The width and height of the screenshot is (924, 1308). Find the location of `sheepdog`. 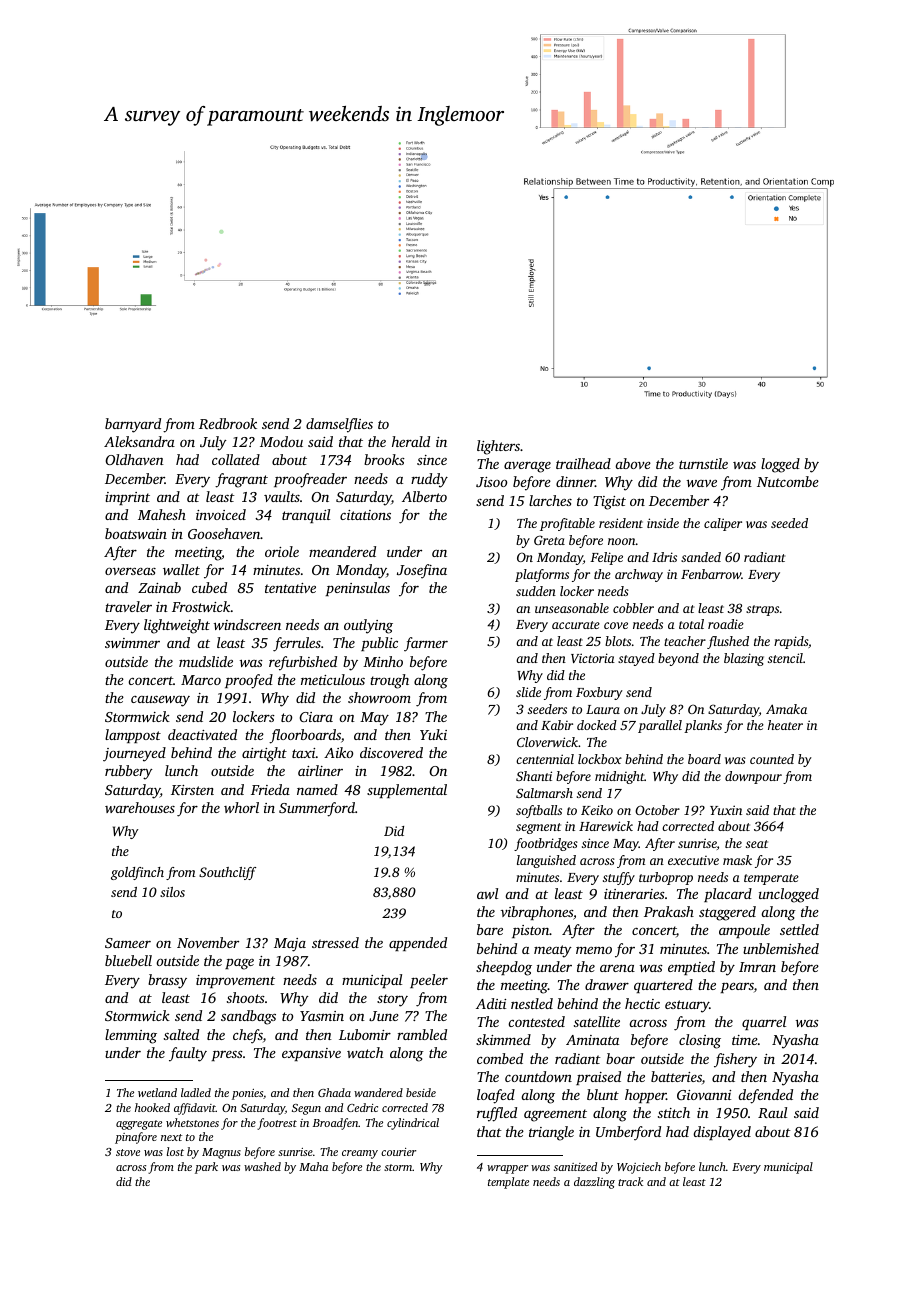

sheepdog is located at coordinates (504, 968).
